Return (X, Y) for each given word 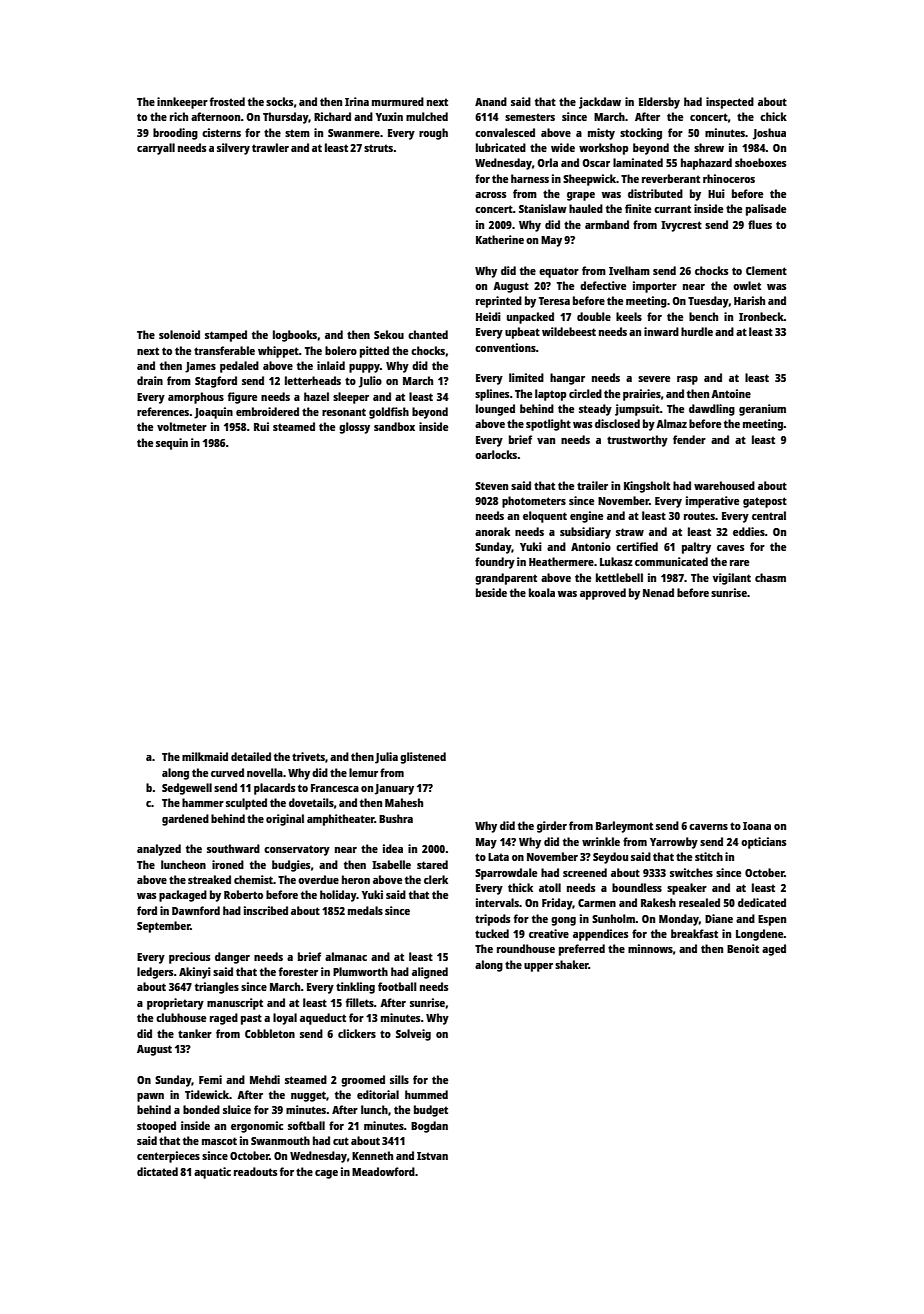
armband (607, 224)
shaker (572, 964)
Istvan (432, 1156)
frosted (227, 101)
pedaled (239, 367)
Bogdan (429, 1127)
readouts (255, 1171)
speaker (687, 889)
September (163, 927)
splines (492, 395)
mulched (427, 116)
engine (586, 517)
